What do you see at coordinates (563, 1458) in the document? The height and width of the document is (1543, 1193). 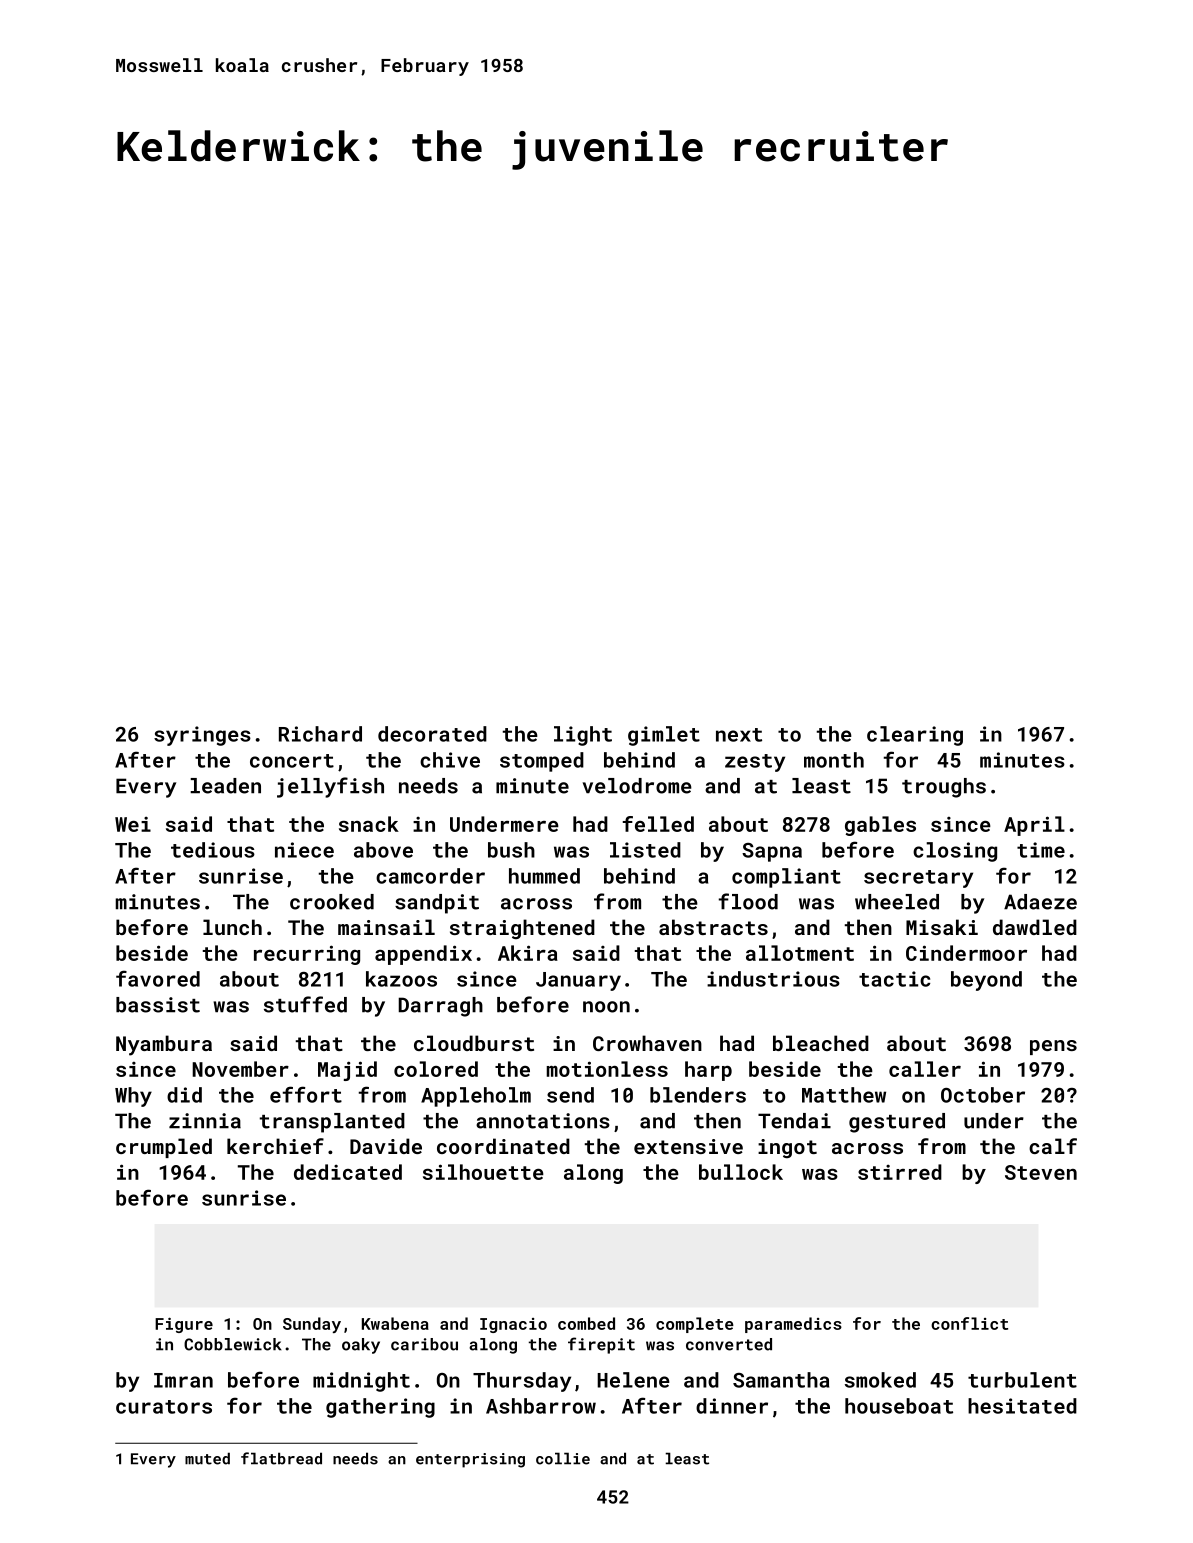 I see `collie` at bounding box center [563, 1458].
